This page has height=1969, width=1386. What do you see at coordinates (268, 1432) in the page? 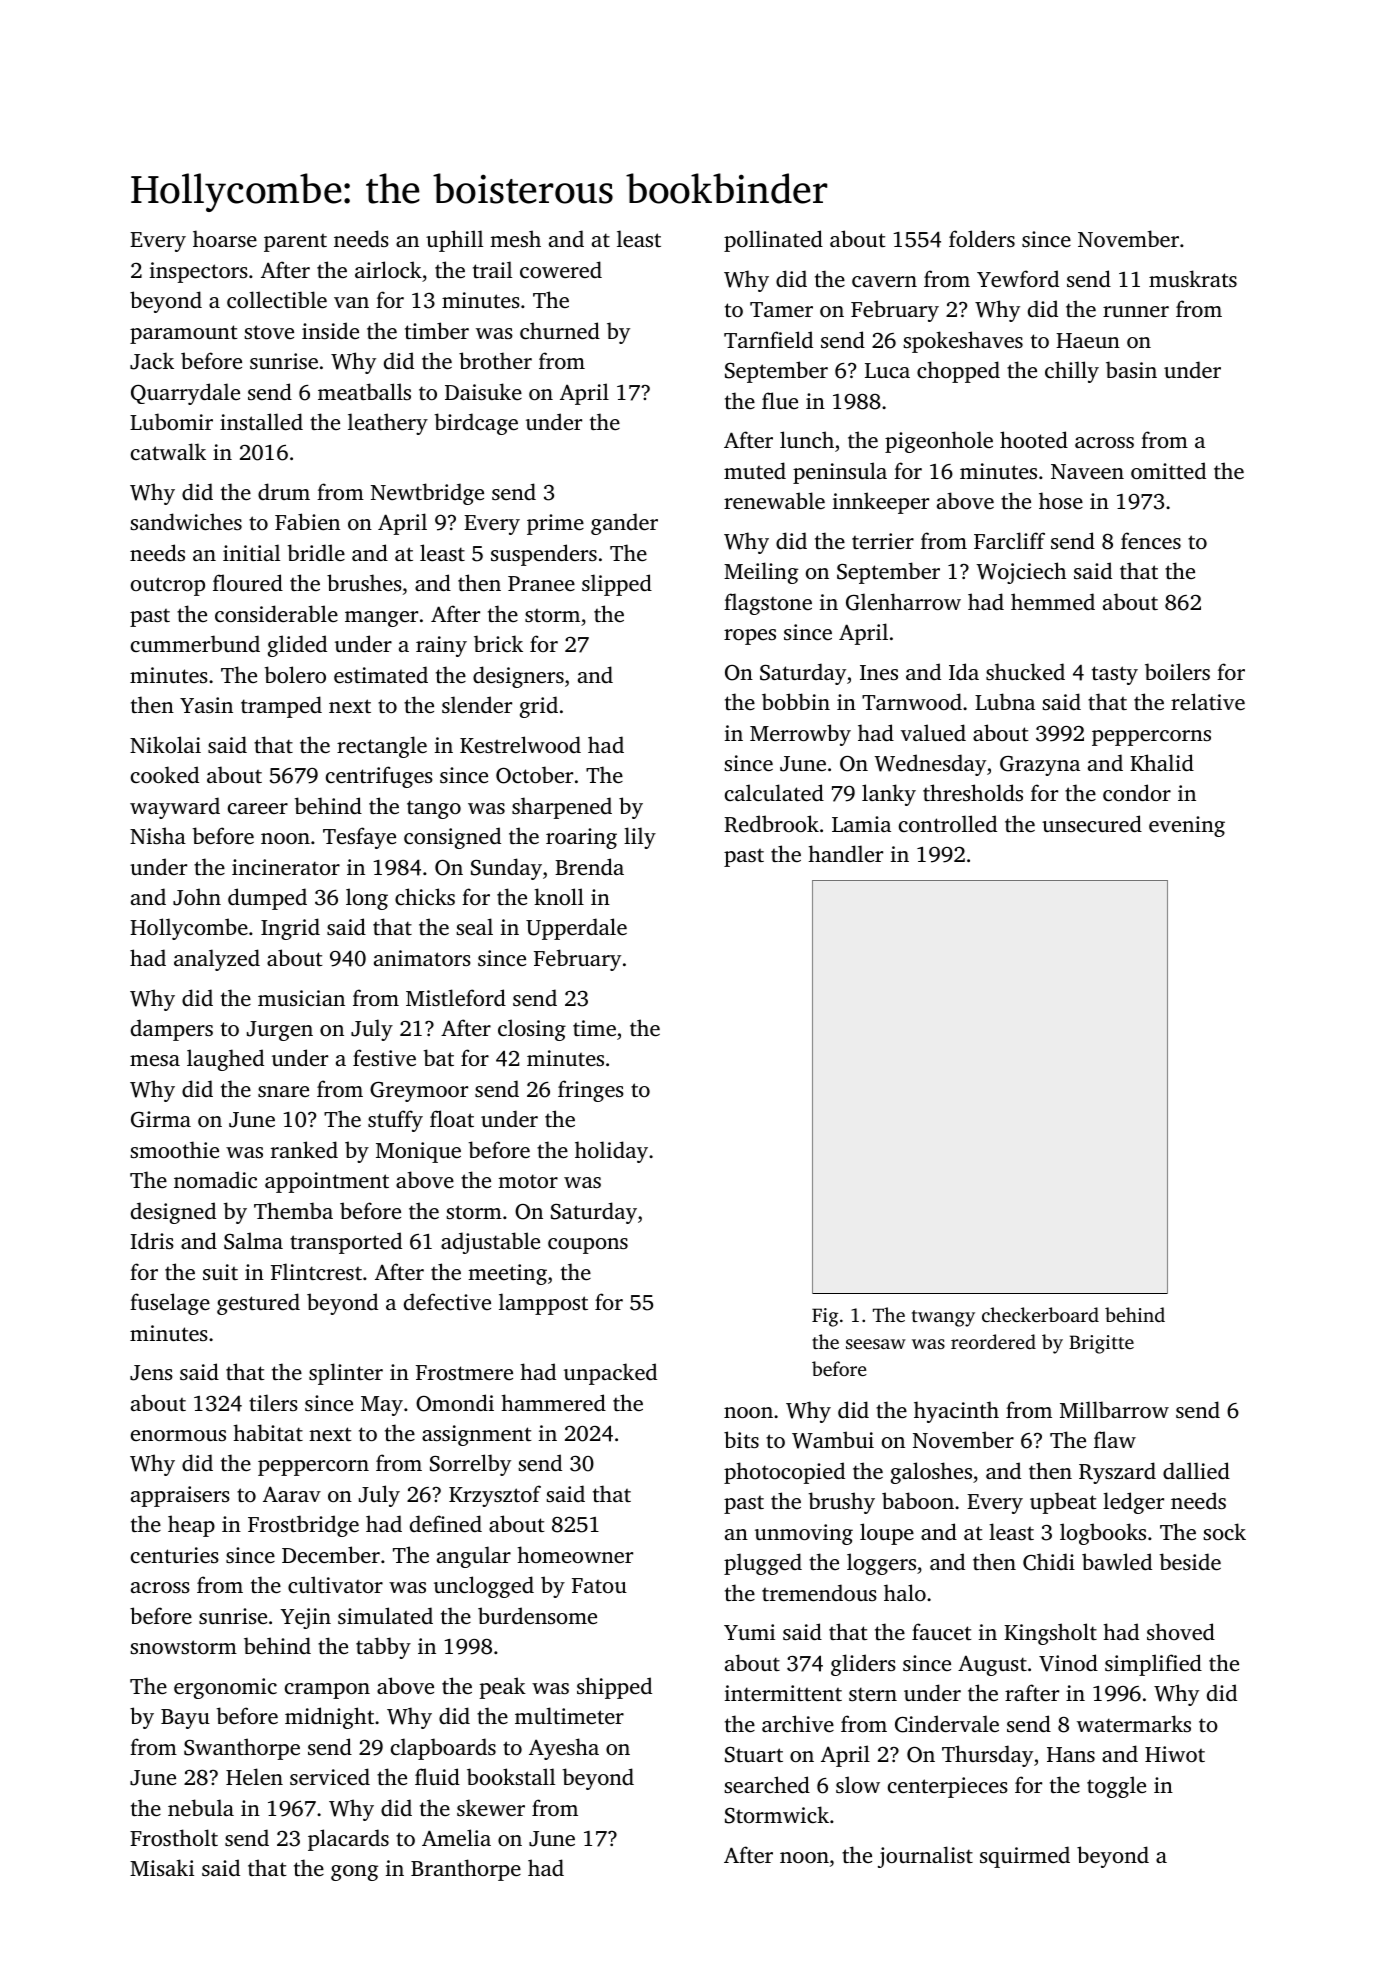
I see `habitat` at bounding box center [268, 1432].
